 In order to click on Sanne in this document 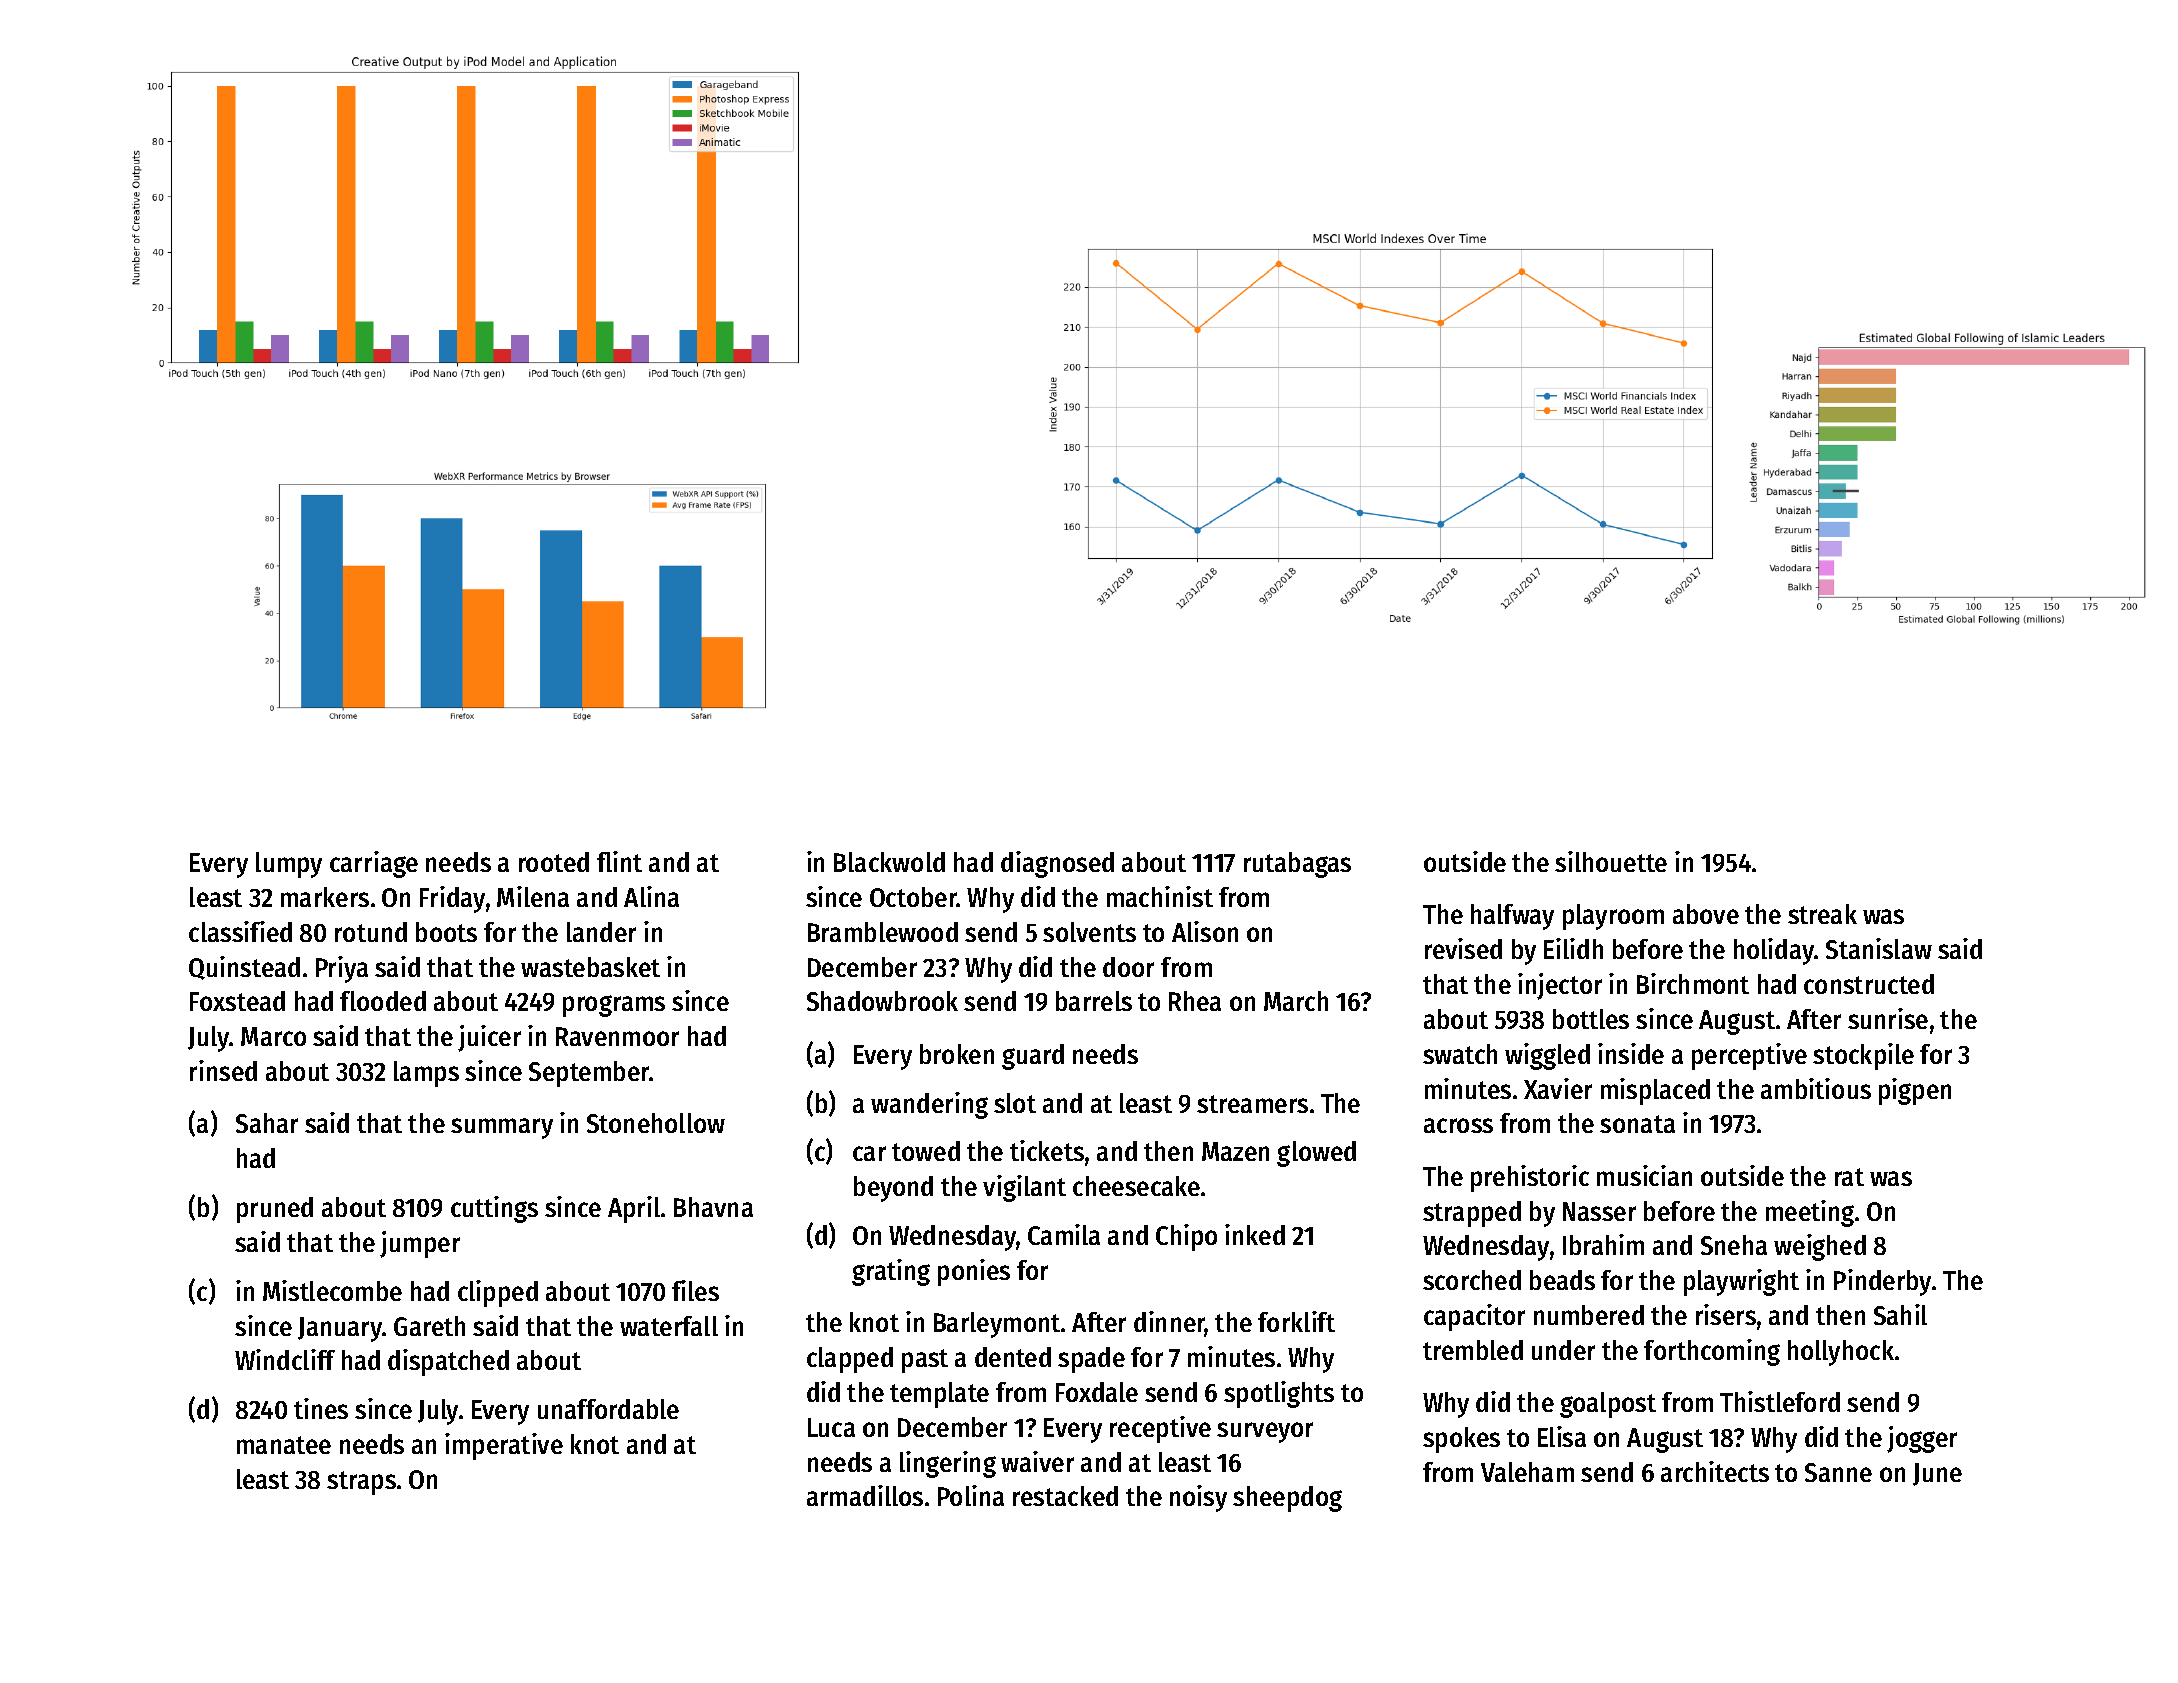, I will do `click(1838, 1472)`.
